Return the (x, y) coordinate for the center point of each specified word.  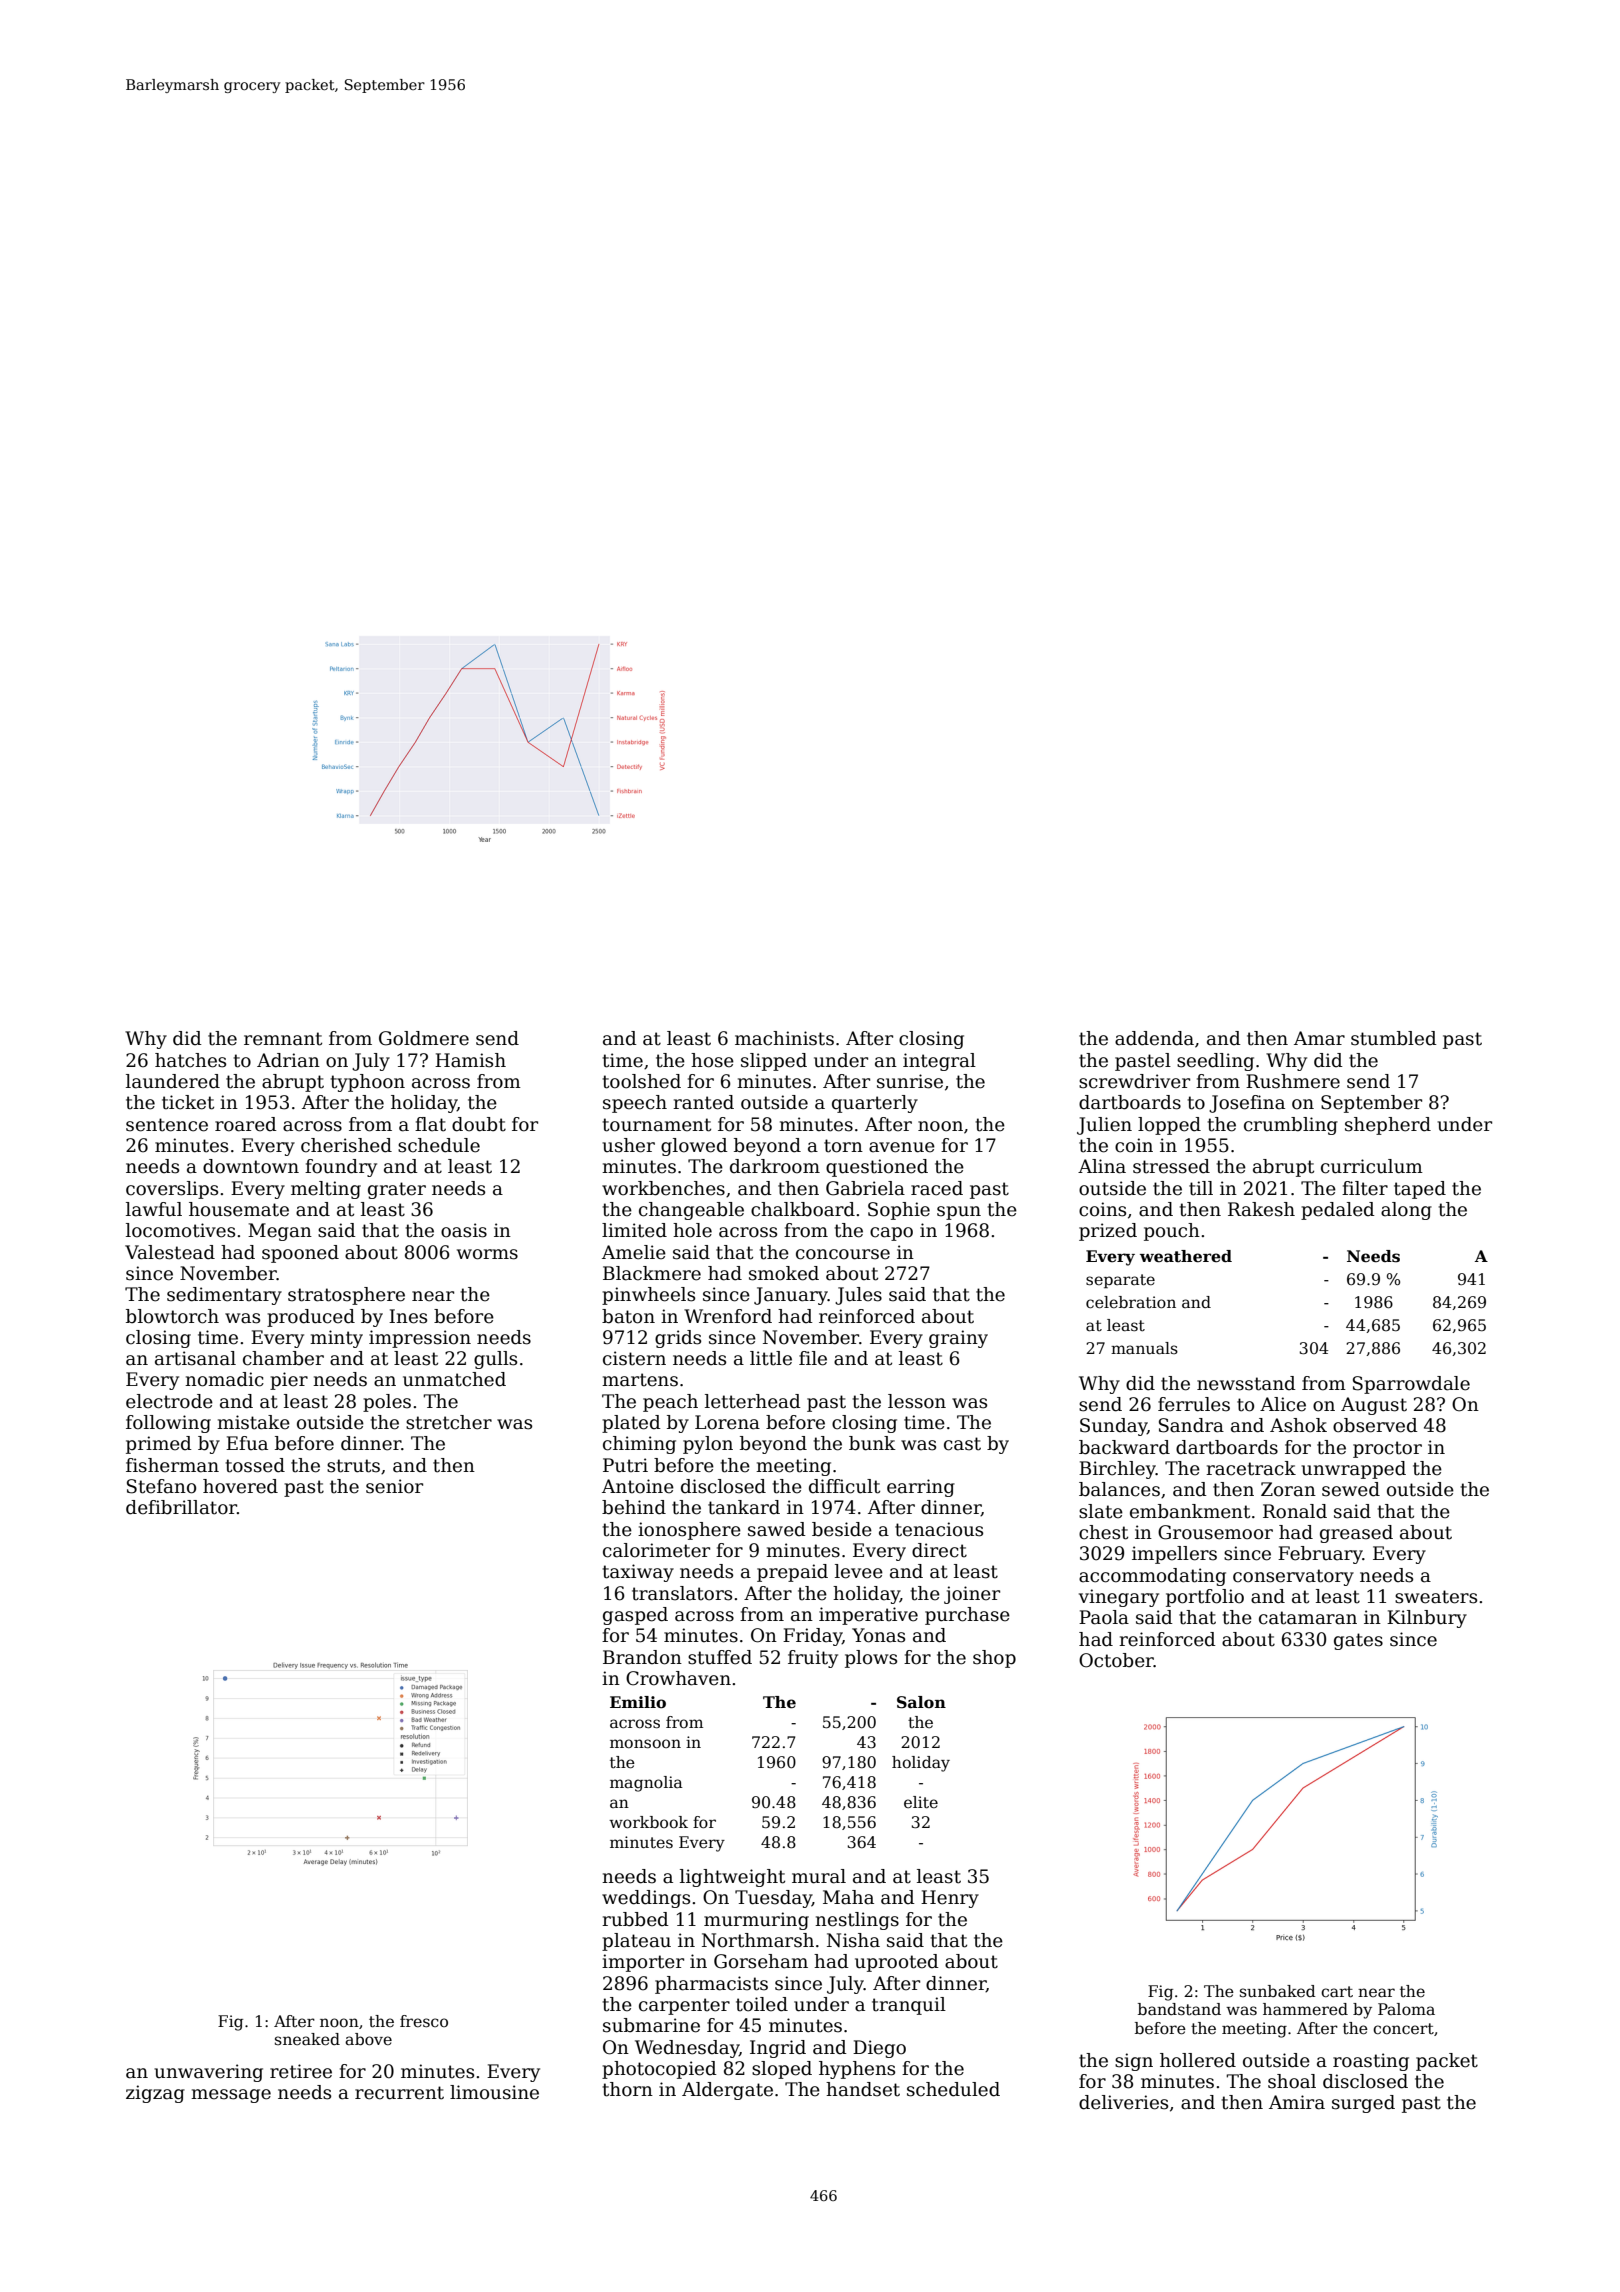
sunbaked (1278, 1991)
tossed (255, 1465)
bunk (872, 1443)
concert (1403, 2029)
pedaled (1338, 1211)
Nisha (853, 1940)
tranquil (909, 2006)
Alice (1283, 1404)
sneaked (307, 2039)
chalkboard (803, 1209)
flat (430, 1124)
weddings (646, 1899)
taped (1420, 1190)
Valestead (170, 1252)
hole (692, 1230)
